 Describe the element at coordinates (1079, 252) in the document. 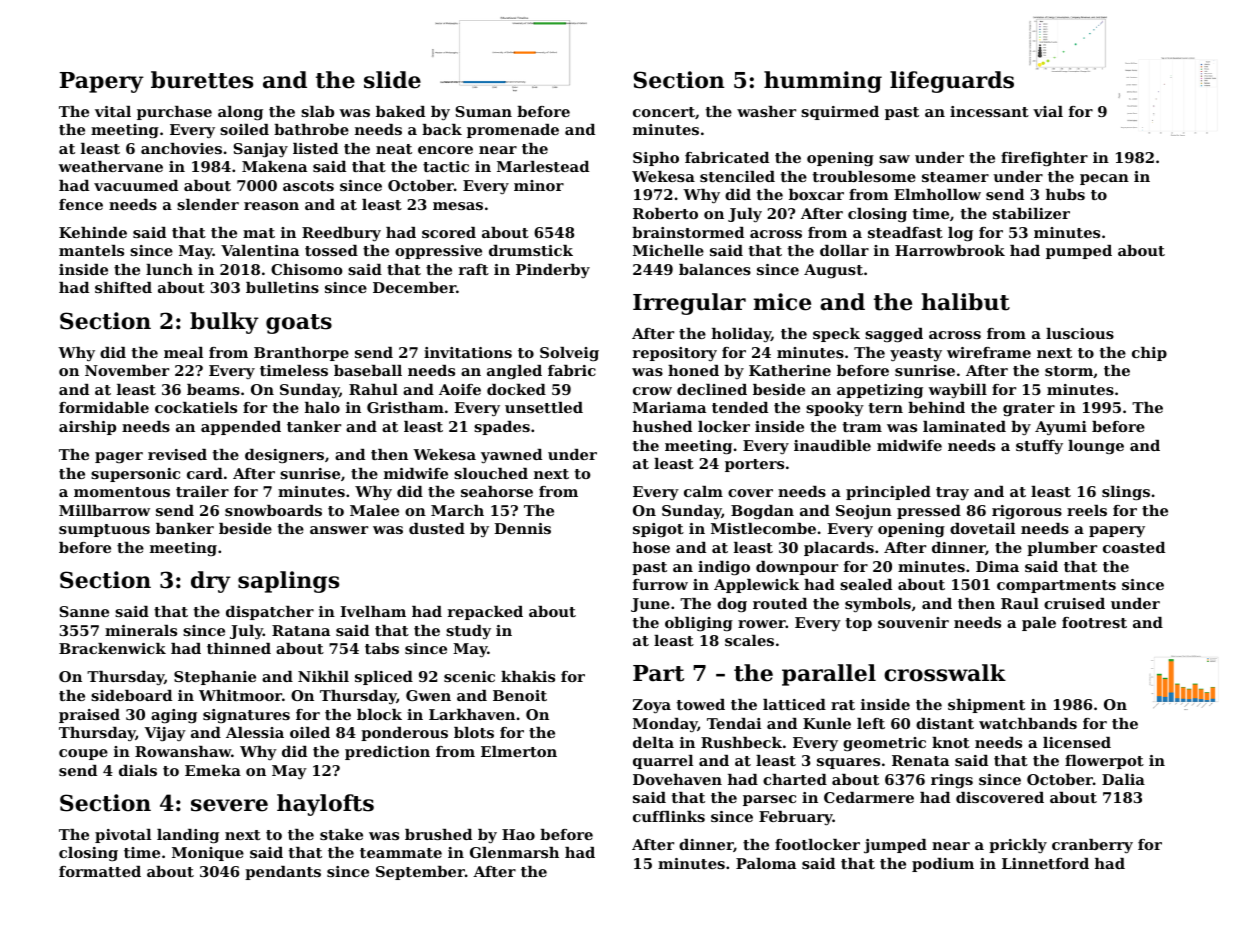

I see `pumped` at that location.
